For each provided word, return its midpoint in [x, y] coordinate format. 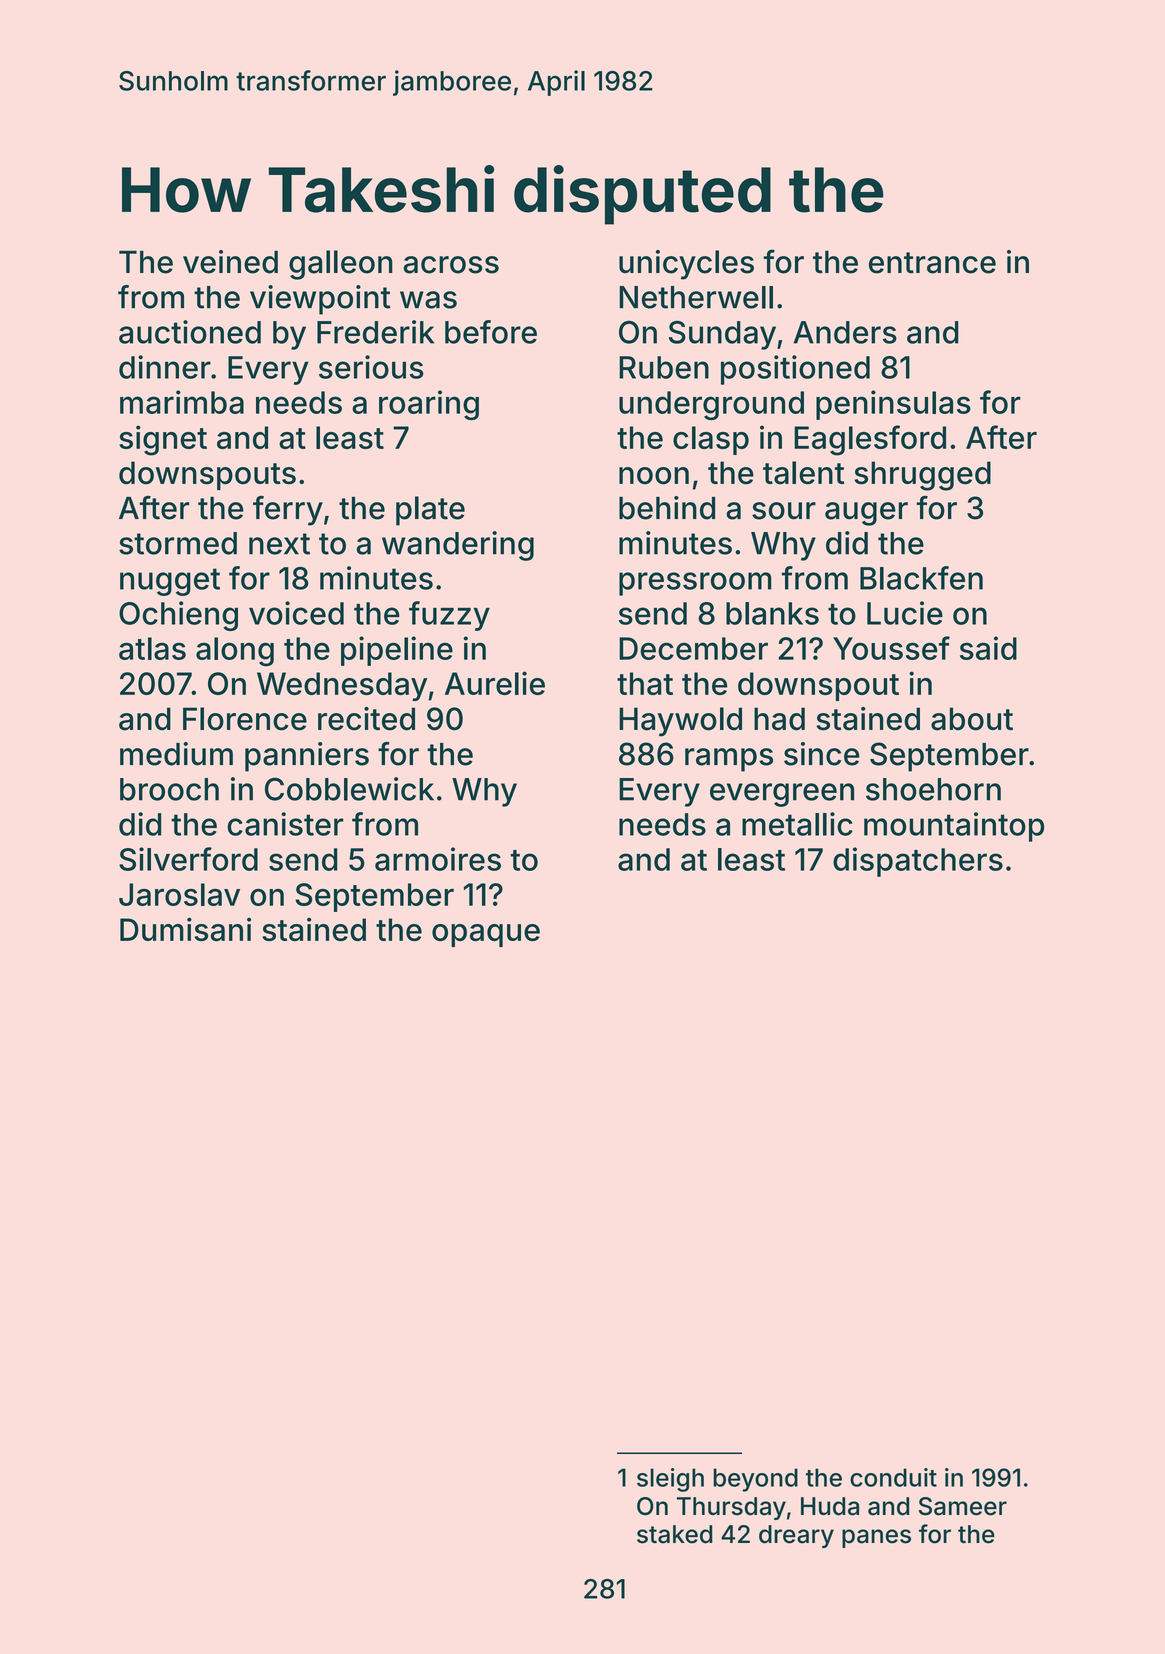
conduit [893, 1477]
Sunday [722, 335]
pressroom [695, 584]
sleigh [670, 1480]
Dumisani [185, 929]
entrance [932, 263]
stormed [178, 543]
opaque [486, 935]
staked [674, 1534]
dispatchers [918, 862]
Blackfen [921, 578]
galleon [341, 265]
